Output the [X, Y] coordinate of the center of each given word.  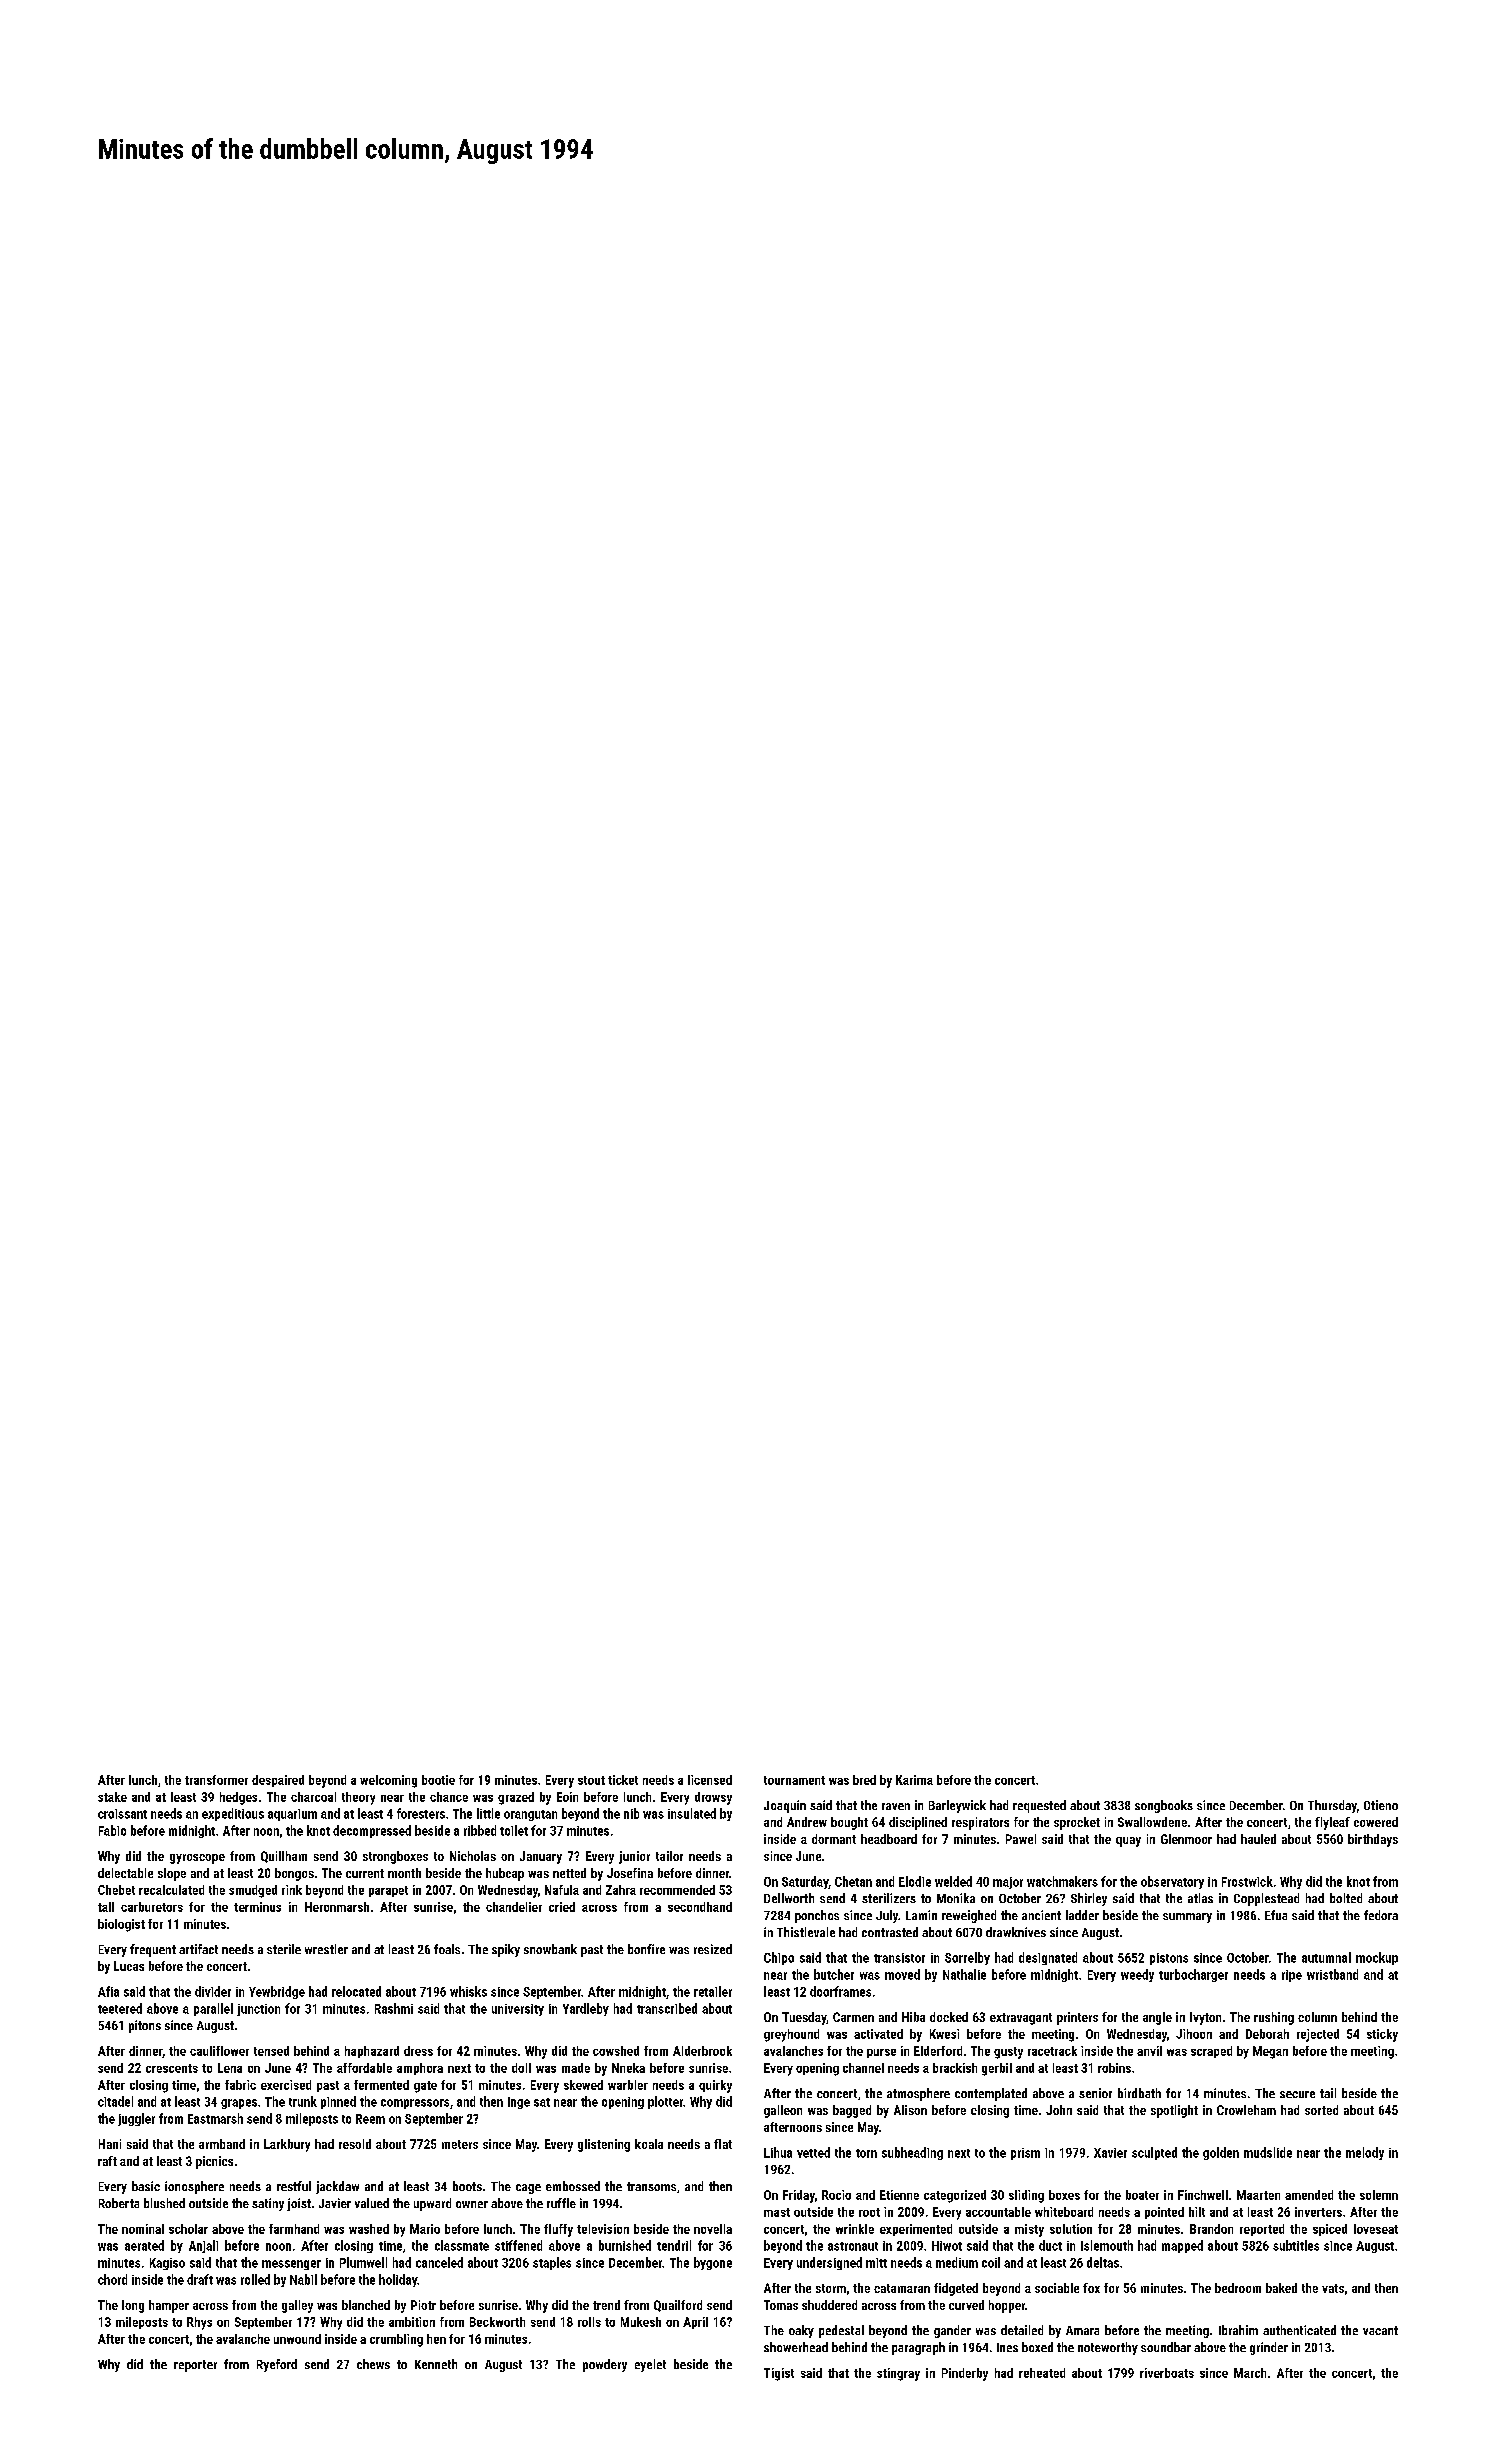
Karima [914, 1780]
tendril [674, 2245]
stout [591, 1780]
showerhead [796, 2347]
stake [112, 1797]
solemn [1379, 2195]
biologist [121, 1925]
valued [372, 2203]
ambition [412, 2322]
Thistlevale [806, 1932]
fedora [1381, 1915]
